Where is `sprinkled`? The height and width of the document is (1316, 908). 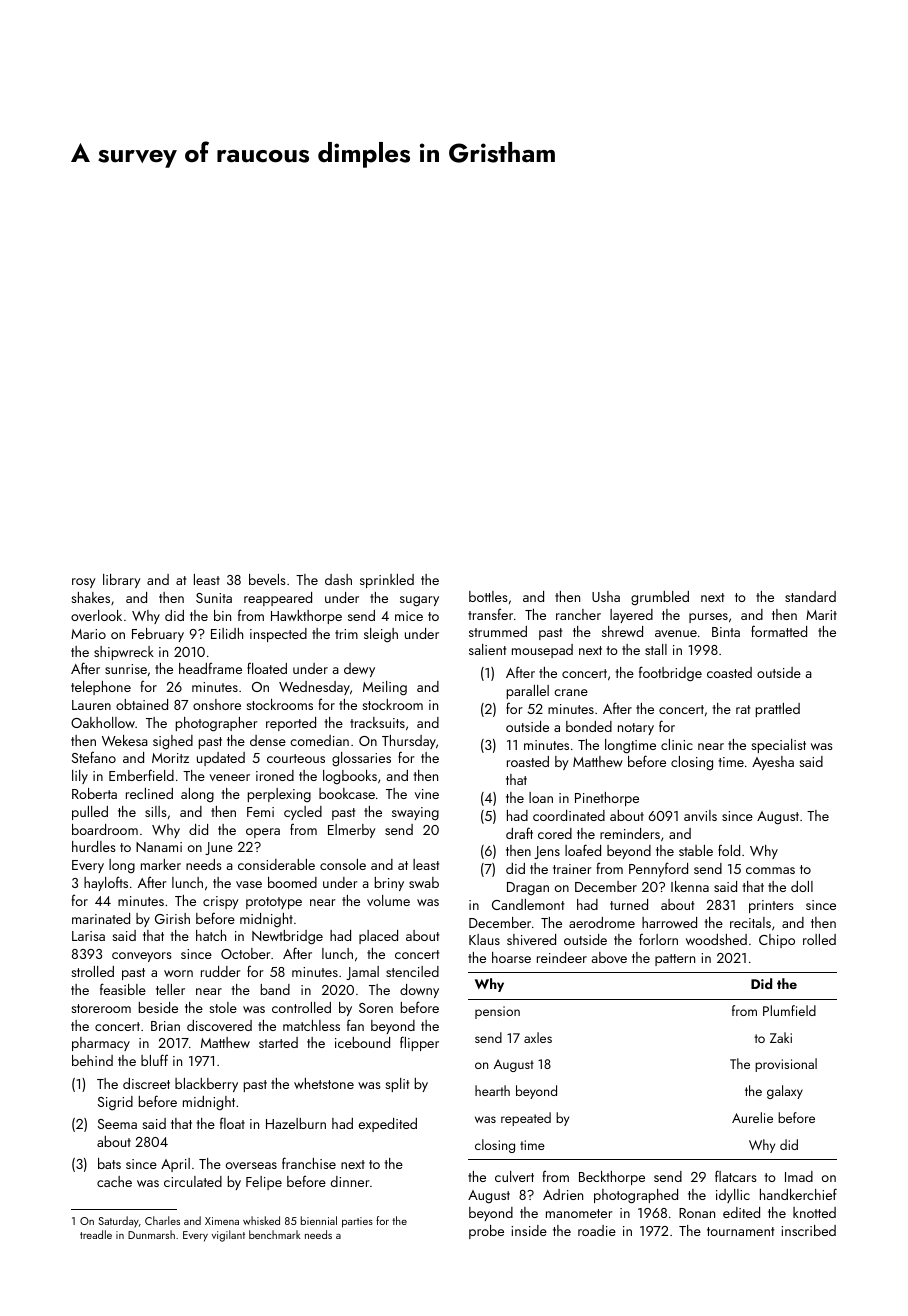
sprinkled is located at coordinates (387, 581).
